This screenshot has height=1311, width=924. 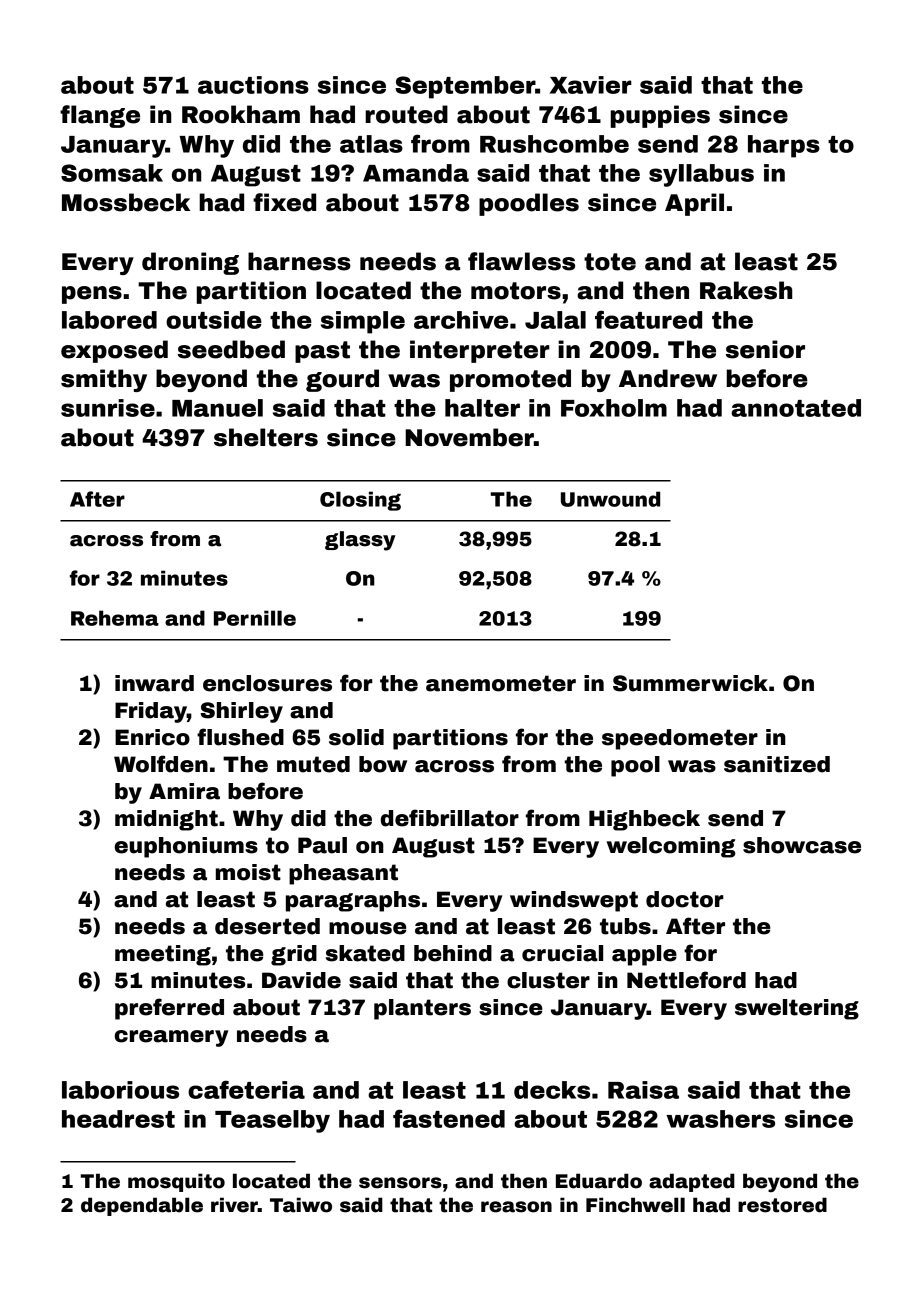 I want to click on Amira, so click(x=184, y=791).
